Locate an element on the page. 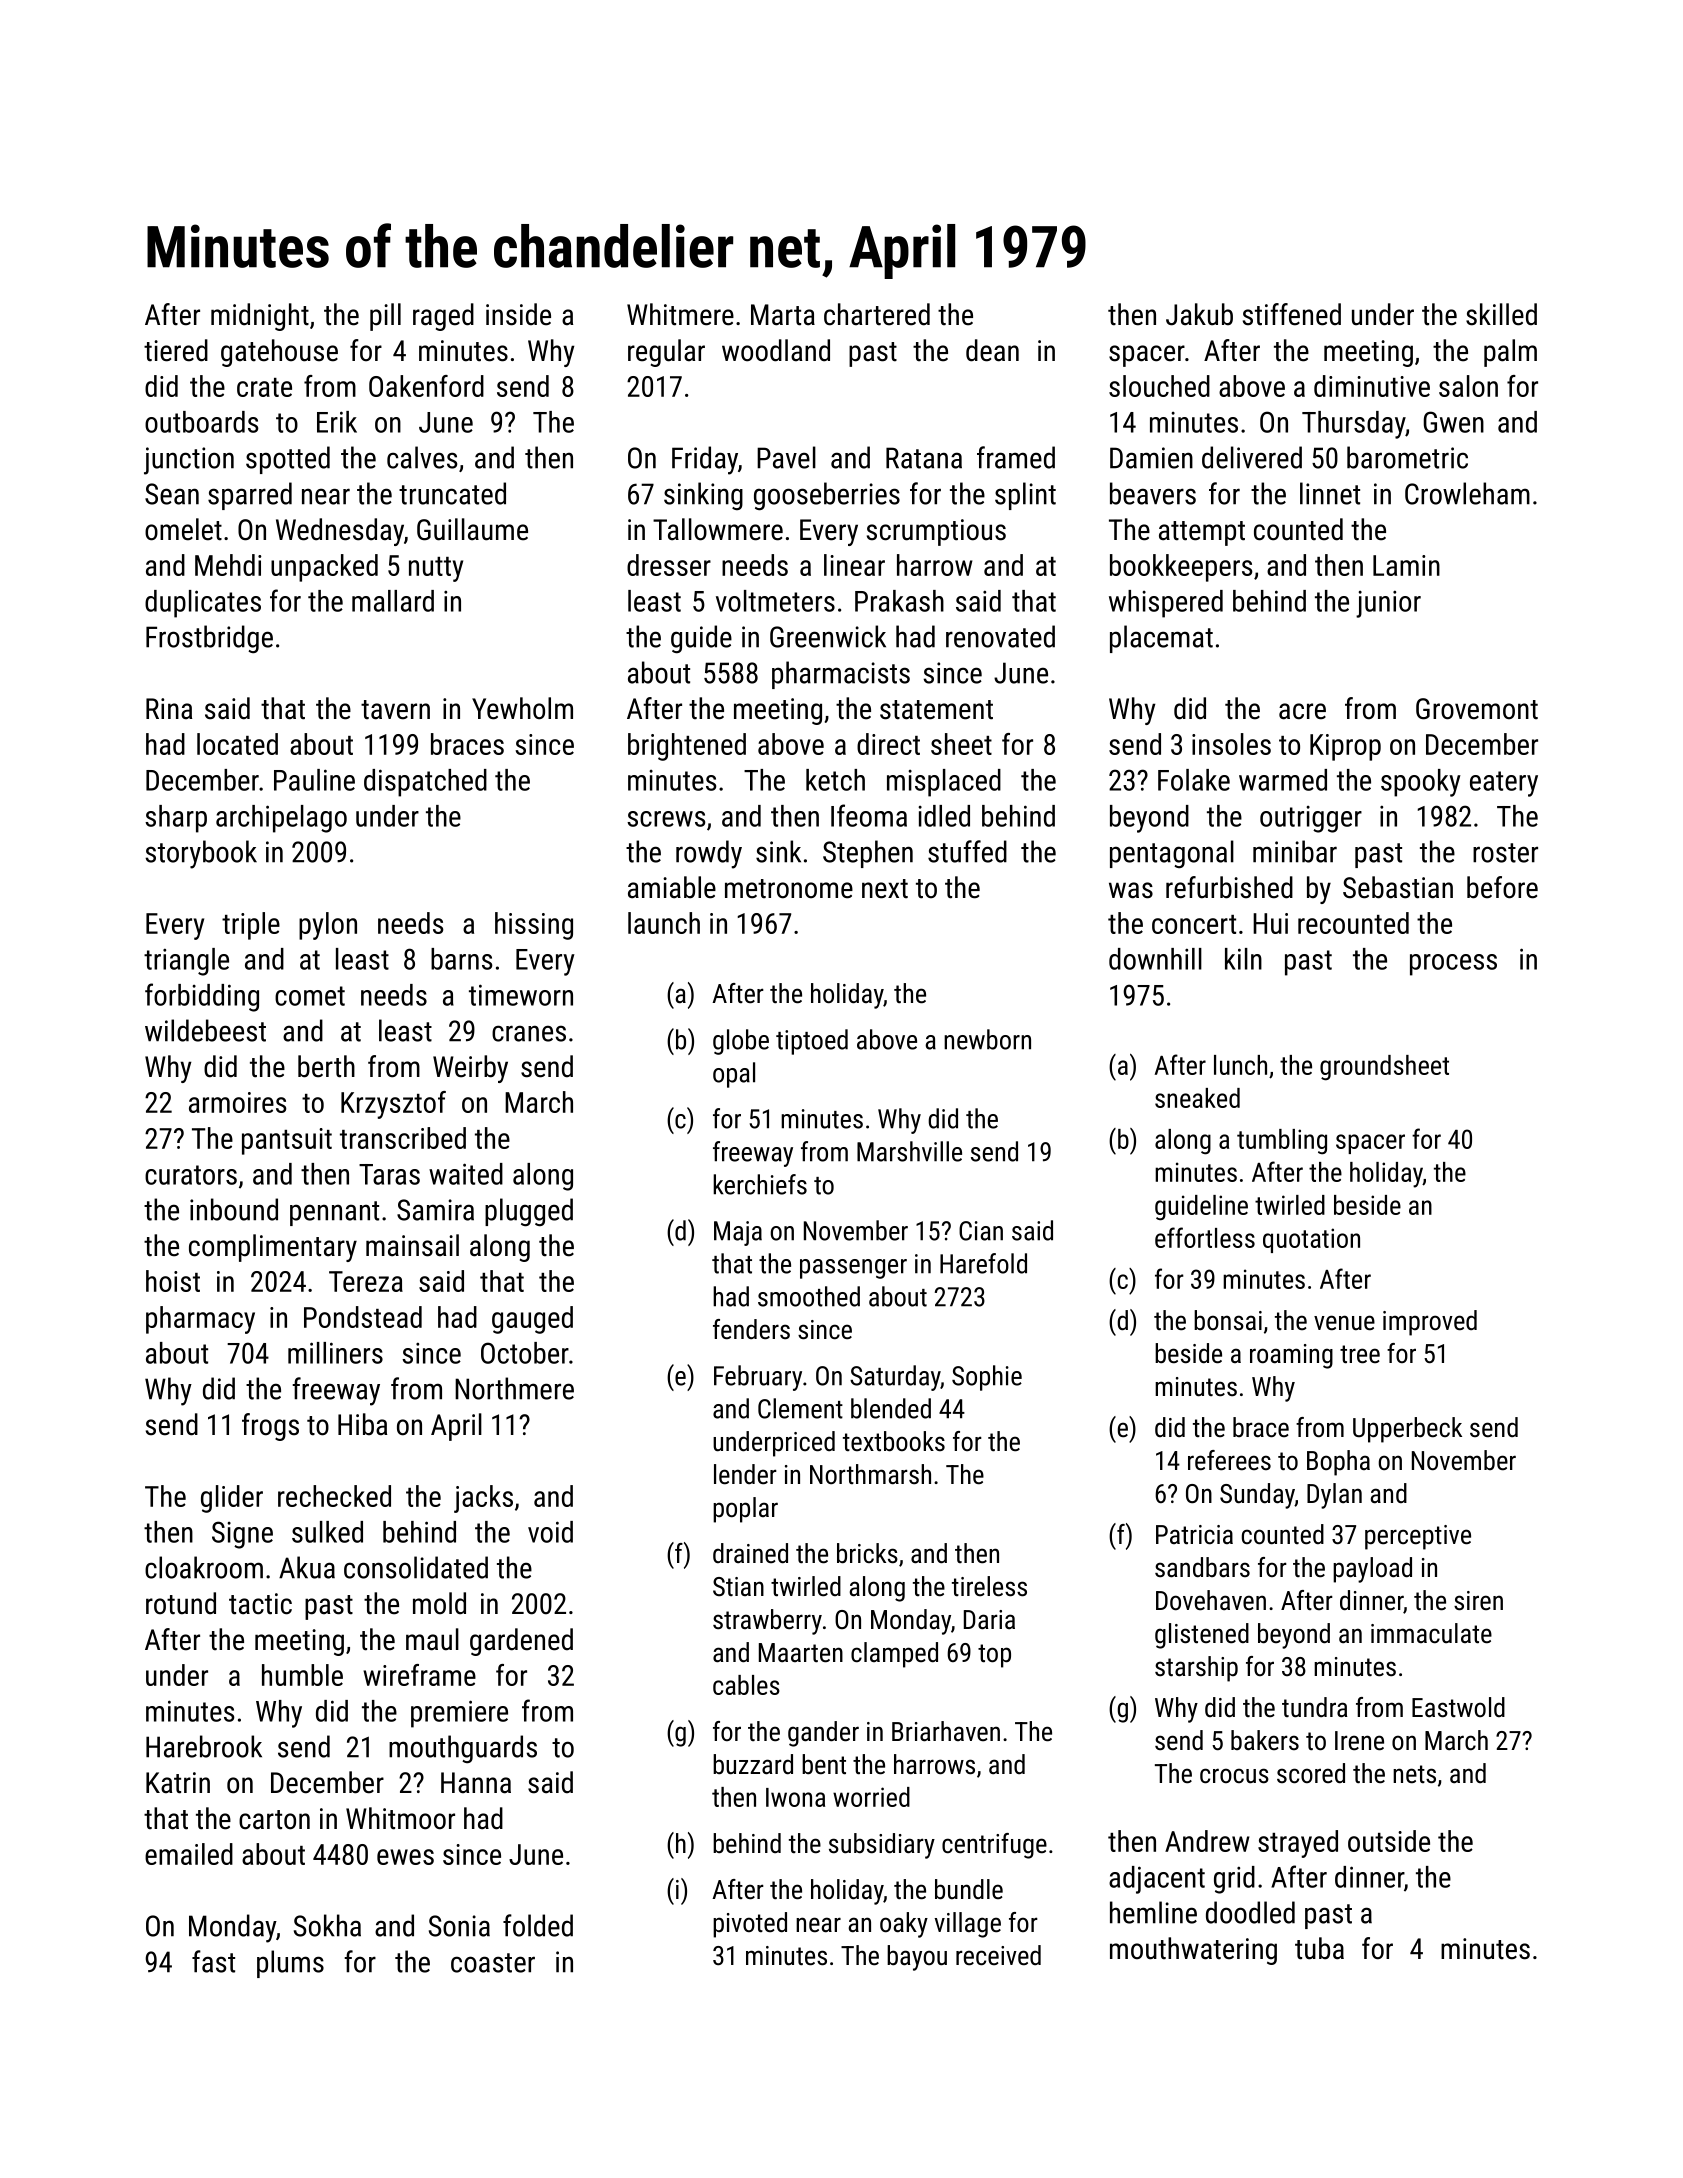 Image resolution: width=1683 pixels, height=2178 pixels. Weirby is located at coordinates (470, 1069).
